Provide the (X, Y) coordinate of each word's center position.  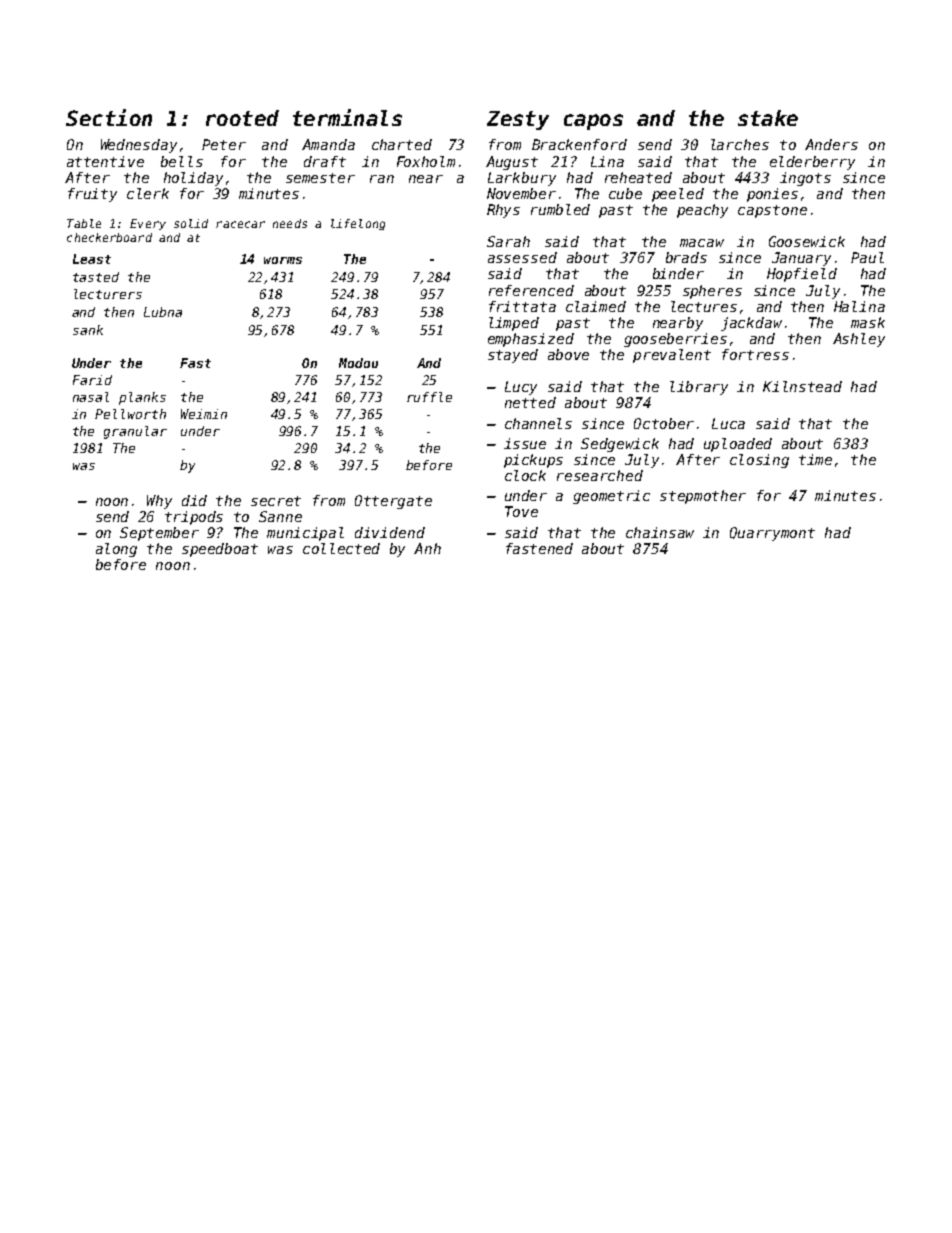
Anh (427, 548)
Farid (92, 380)
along (116, 550)
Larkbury (522, 179)
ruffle (429, 397)
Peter (224, 144)
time (815, 459)
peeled (678, 195)
